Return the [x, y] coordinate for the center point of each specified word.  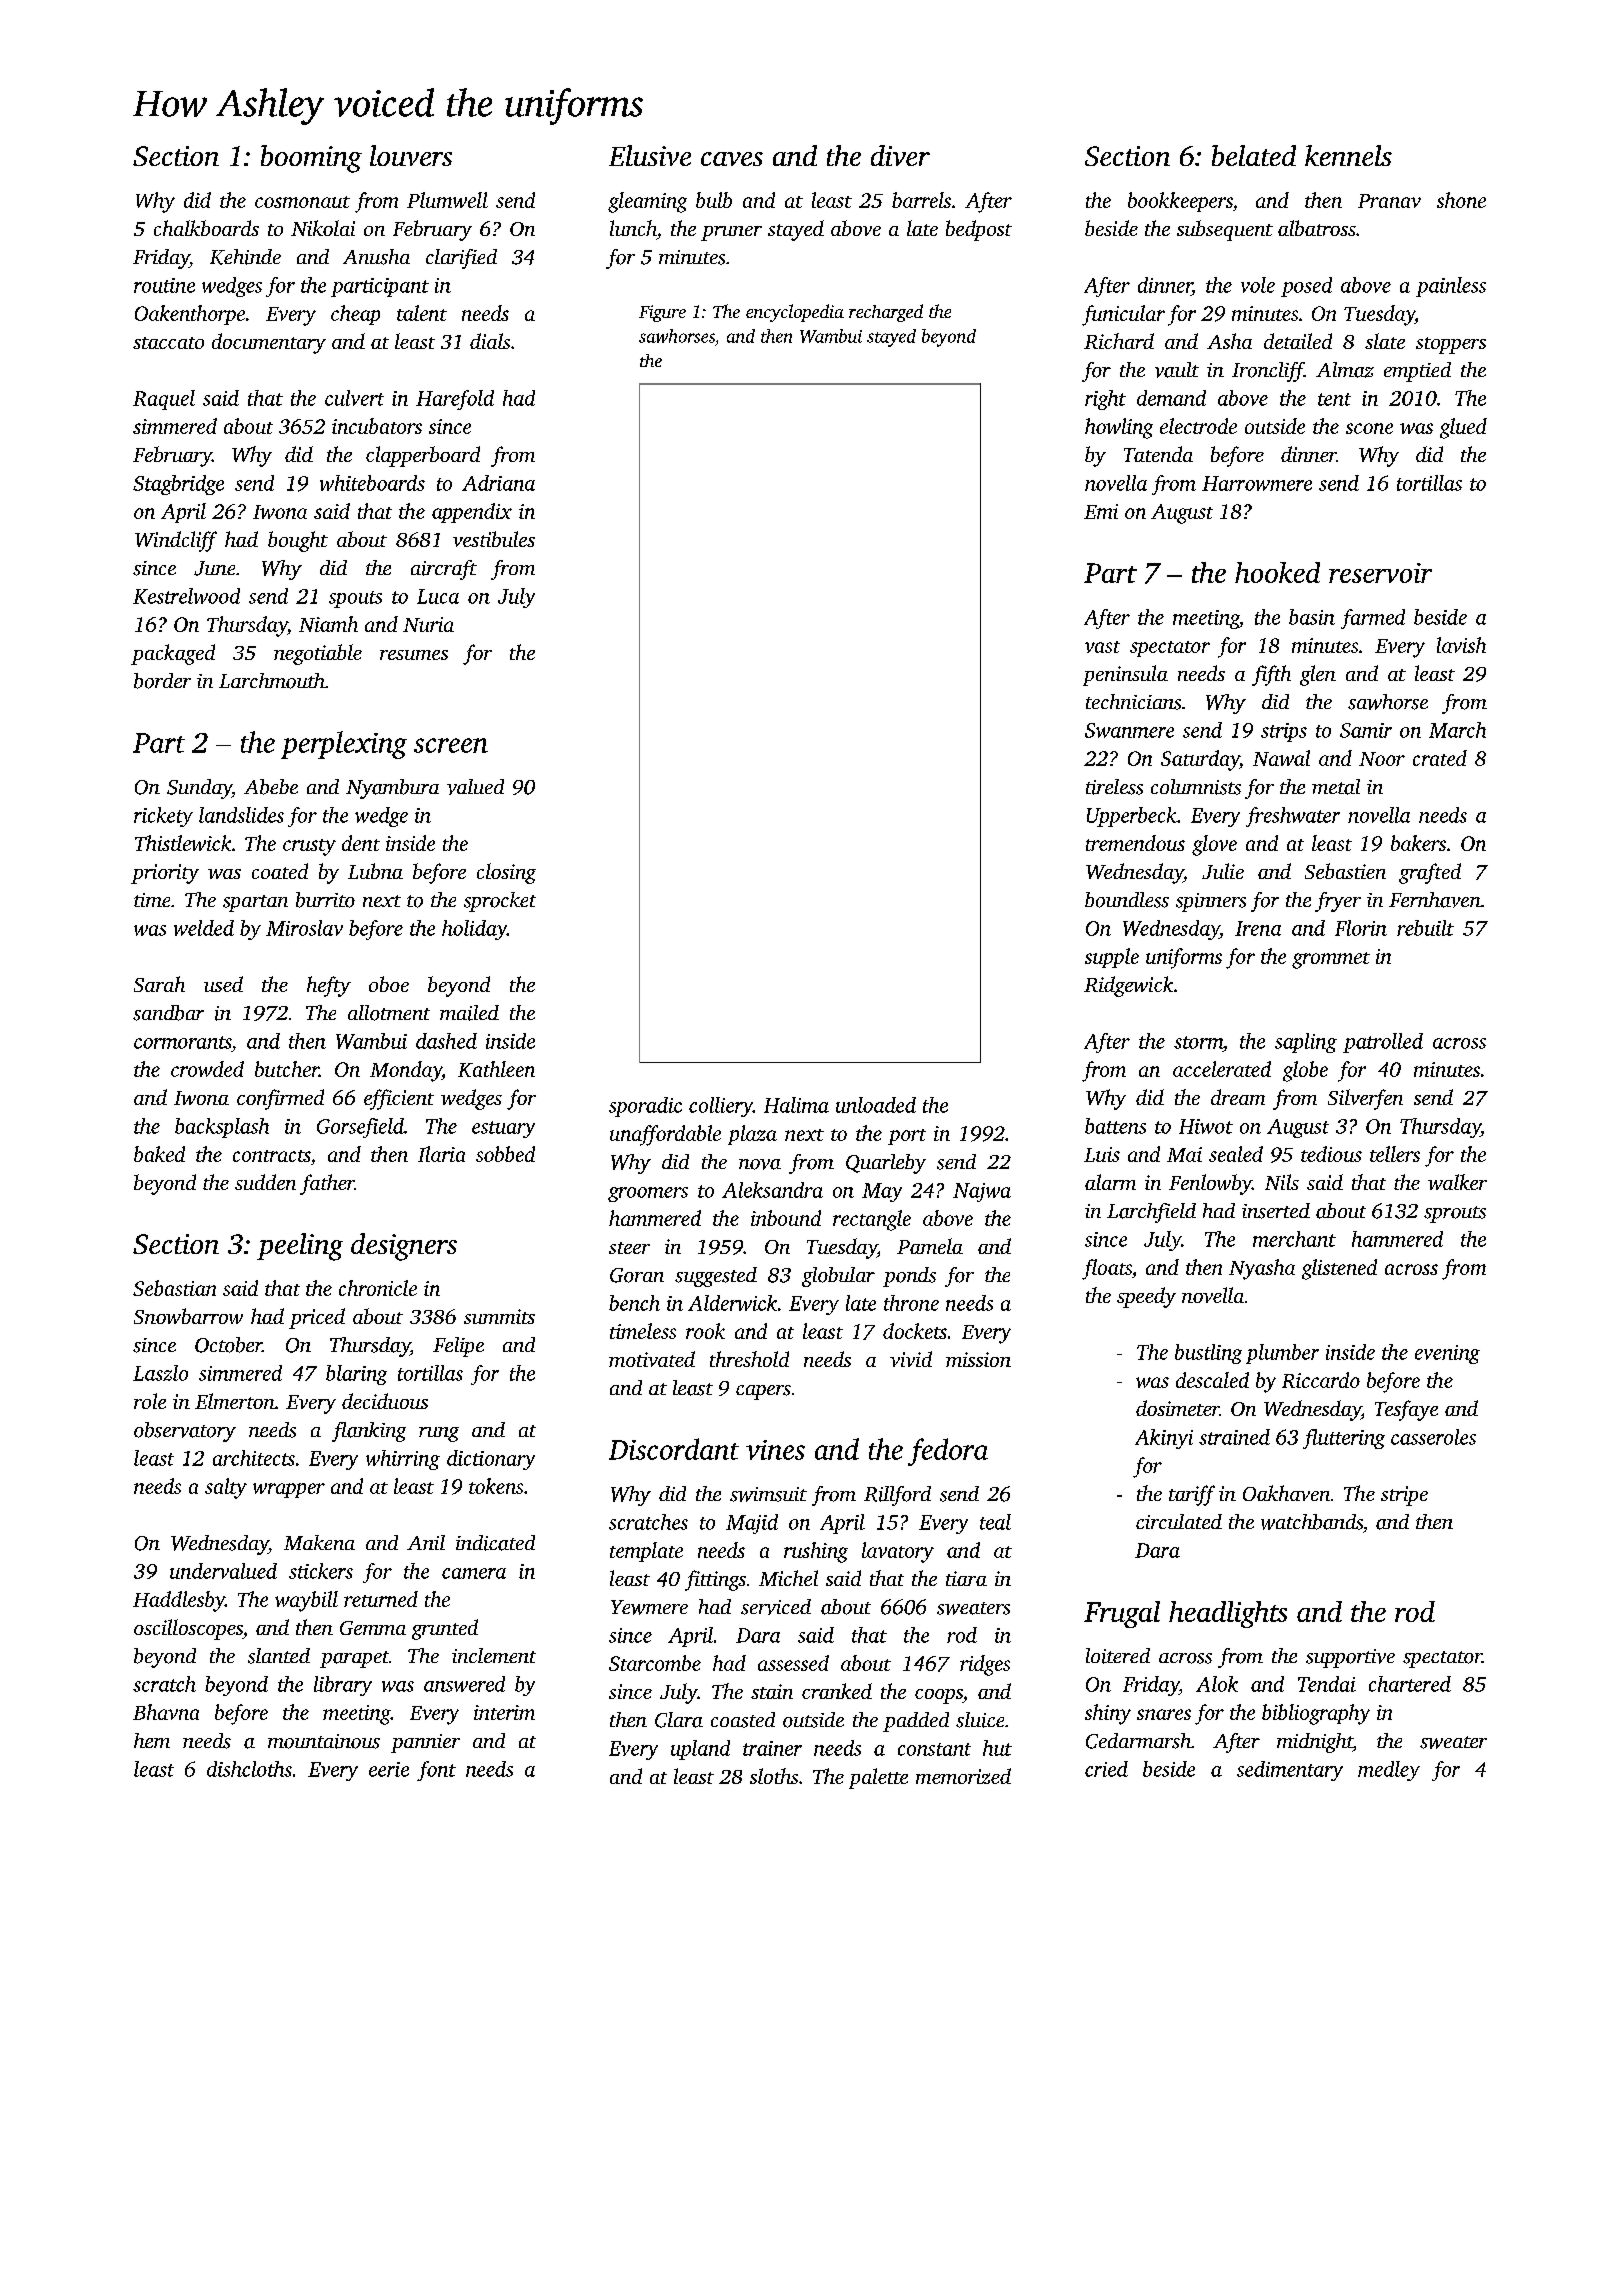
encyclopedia [795, 313]
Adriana [498, 483]
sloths [774, 1776]
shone [1461, 200]
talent [422, 313]
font [436, 1771]
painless [1451, 287]
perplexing [344, 745]
